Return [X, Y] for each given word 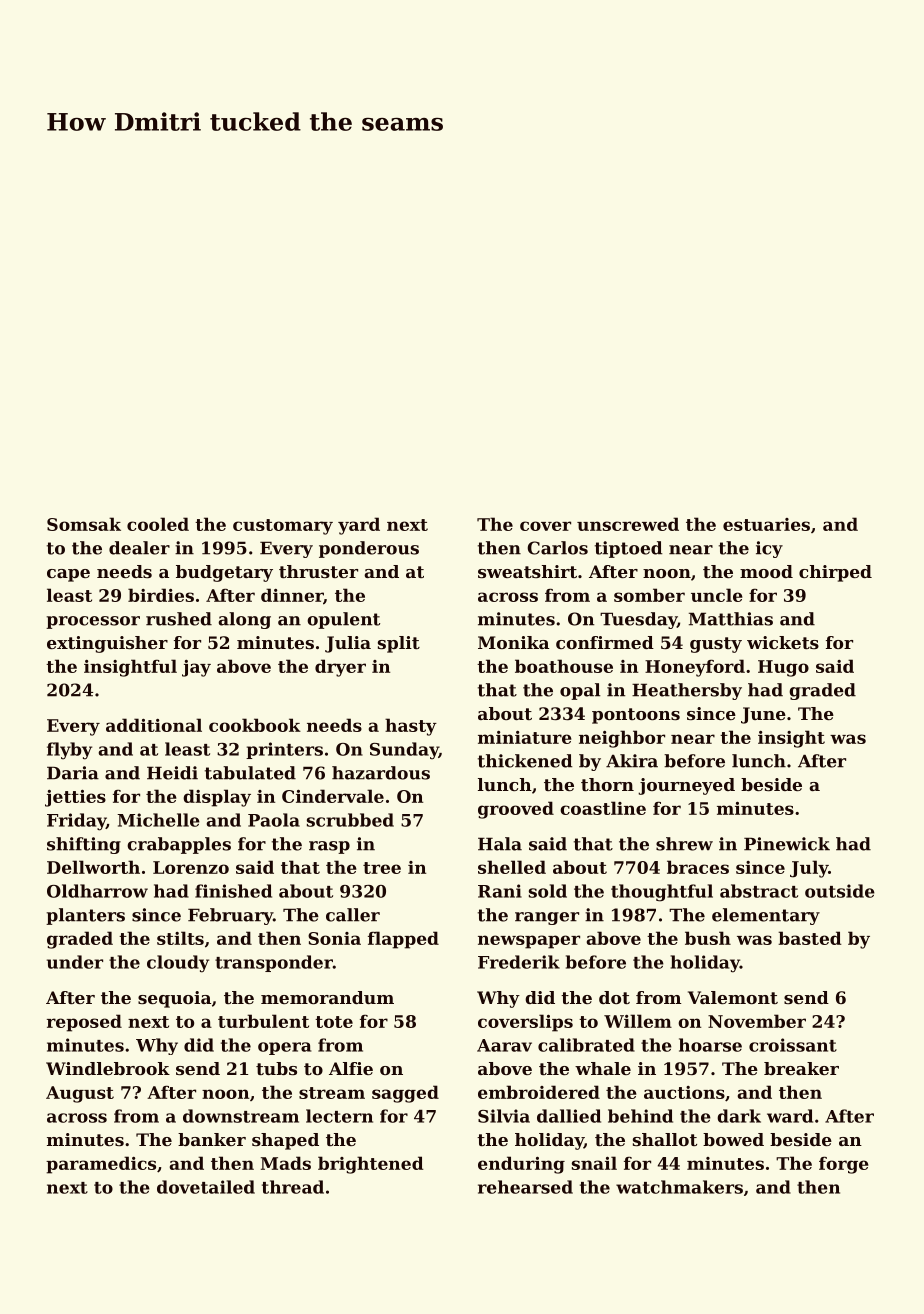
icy [769, 549]
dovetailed [206, 1187]
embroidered [539, 1092]
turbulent [263, 1021]
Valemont [733, 997]
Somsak [84, 524]
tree [382, 868]
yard [359, 526]
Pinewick [787, 844]
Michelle [158, 820]
